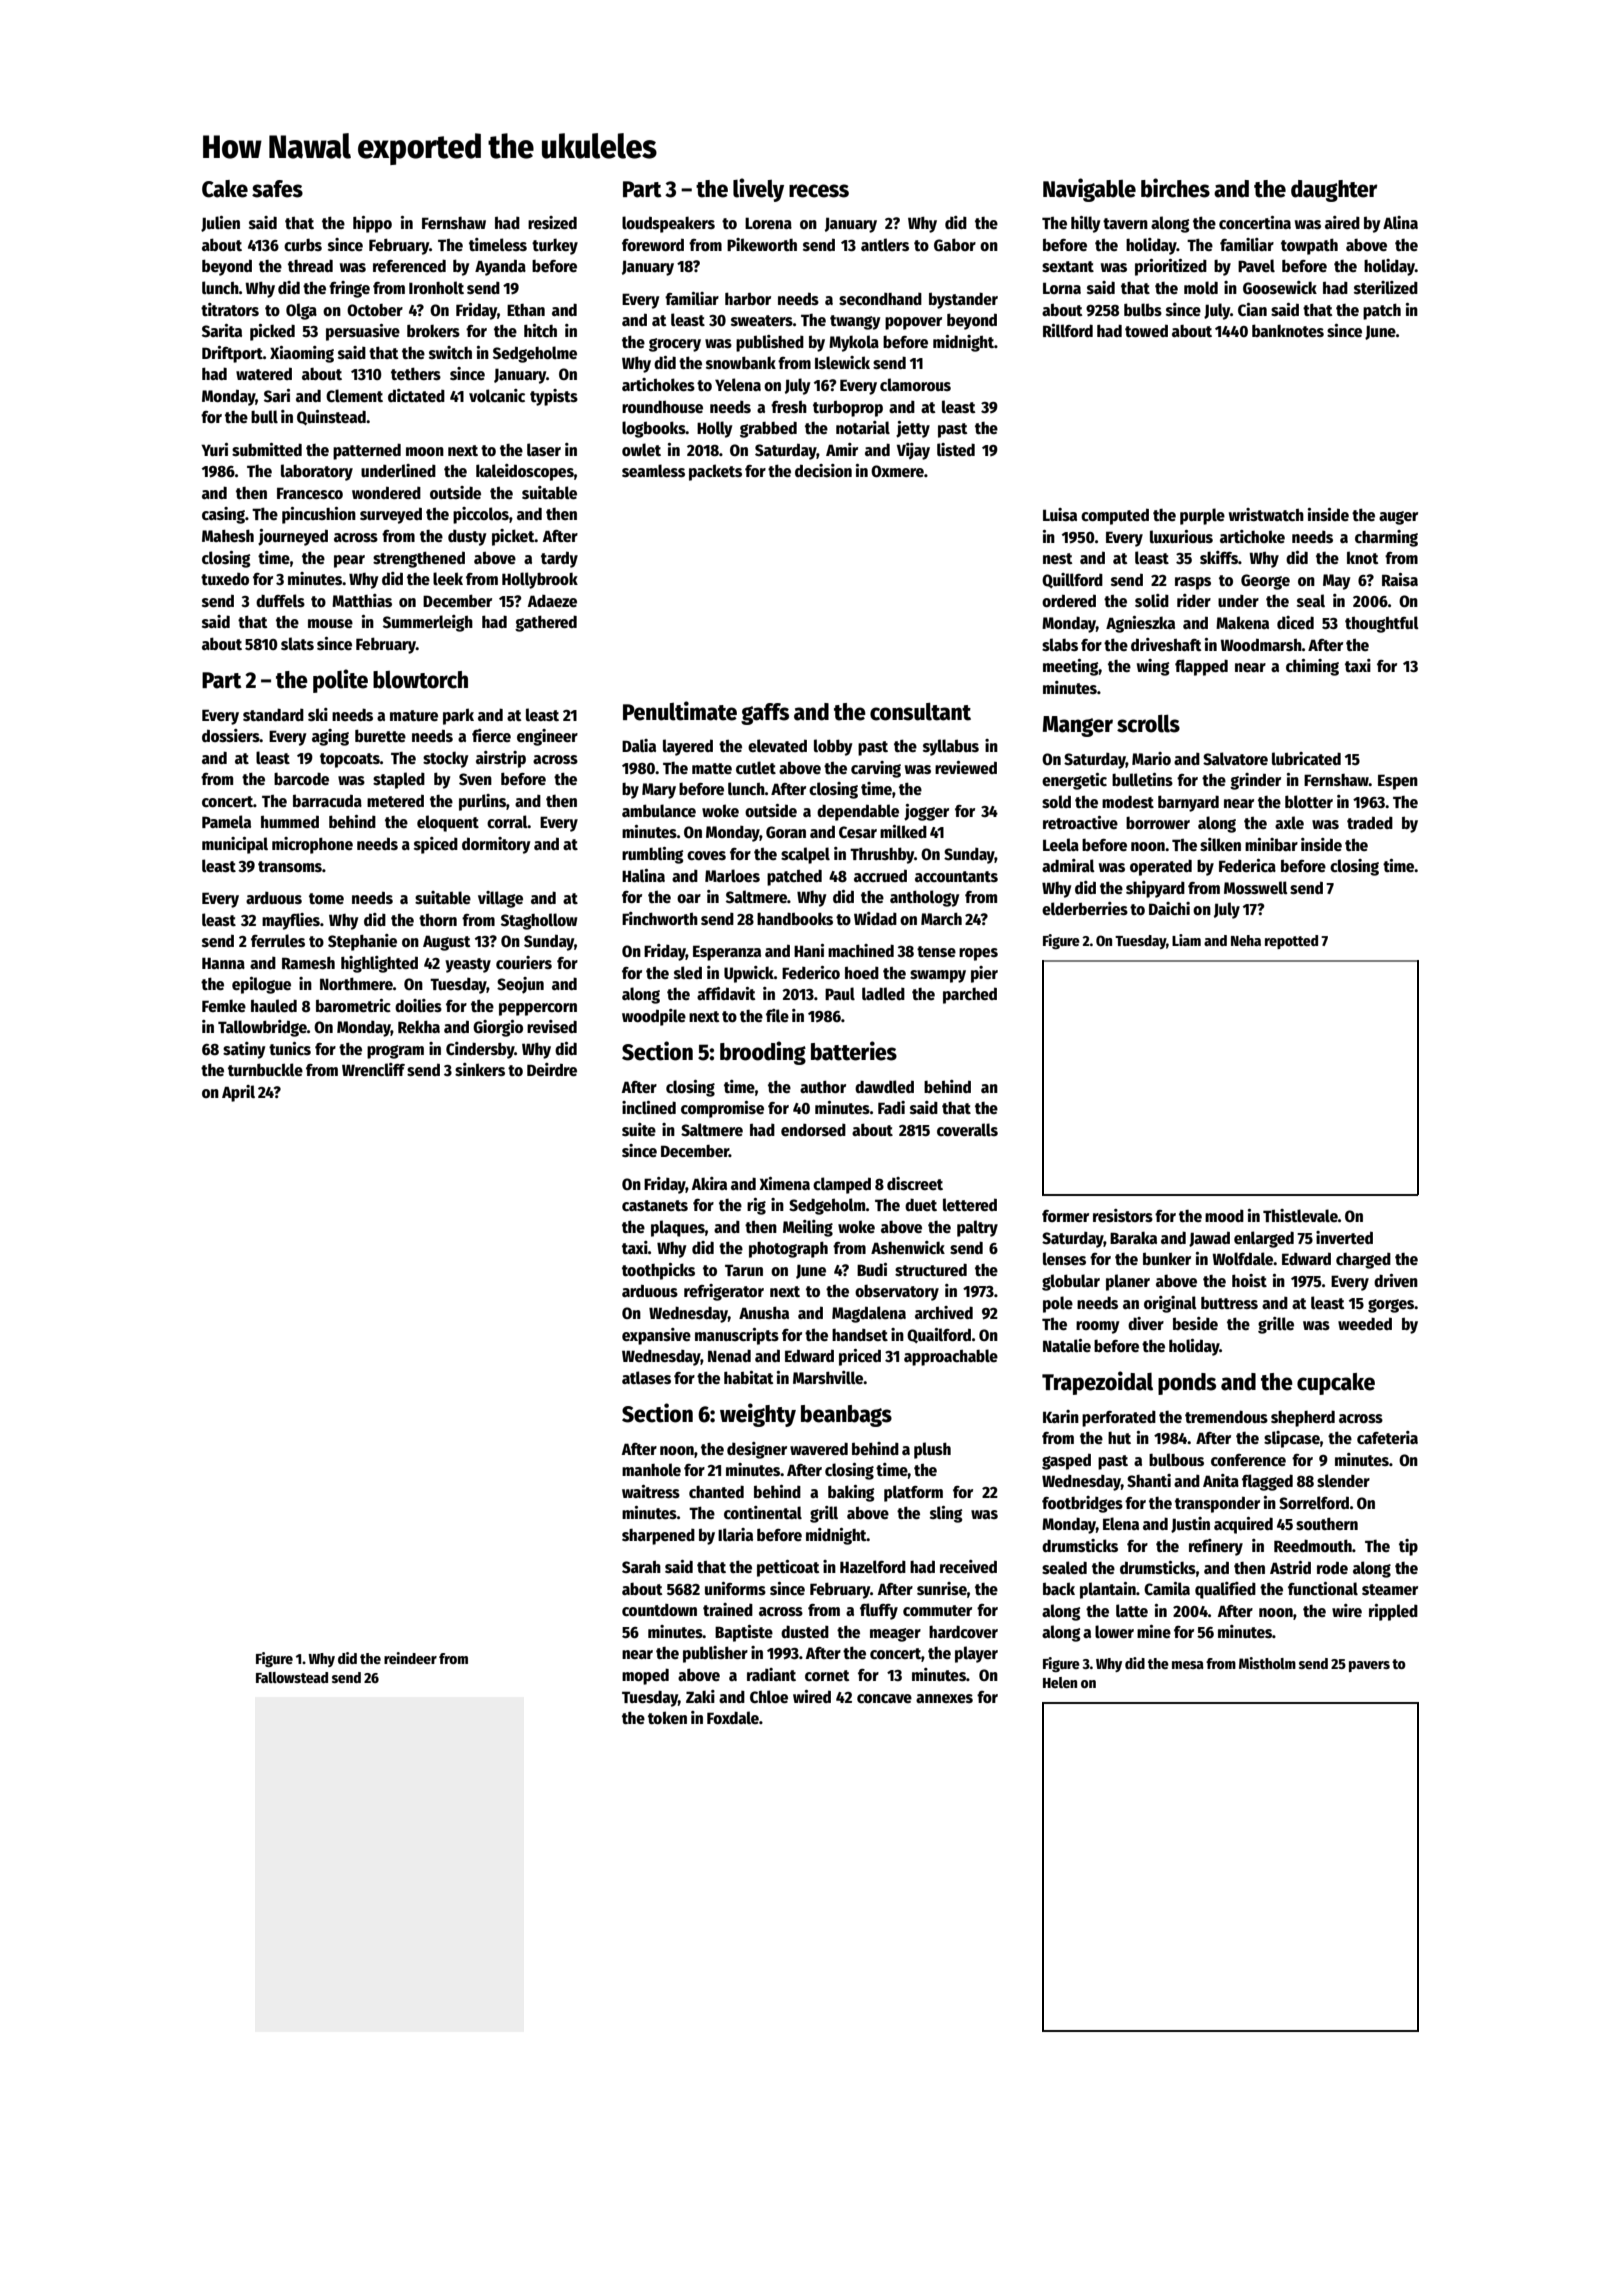 The image size is (1620, 2292). I want to click on birches, so click(1175, 188).
